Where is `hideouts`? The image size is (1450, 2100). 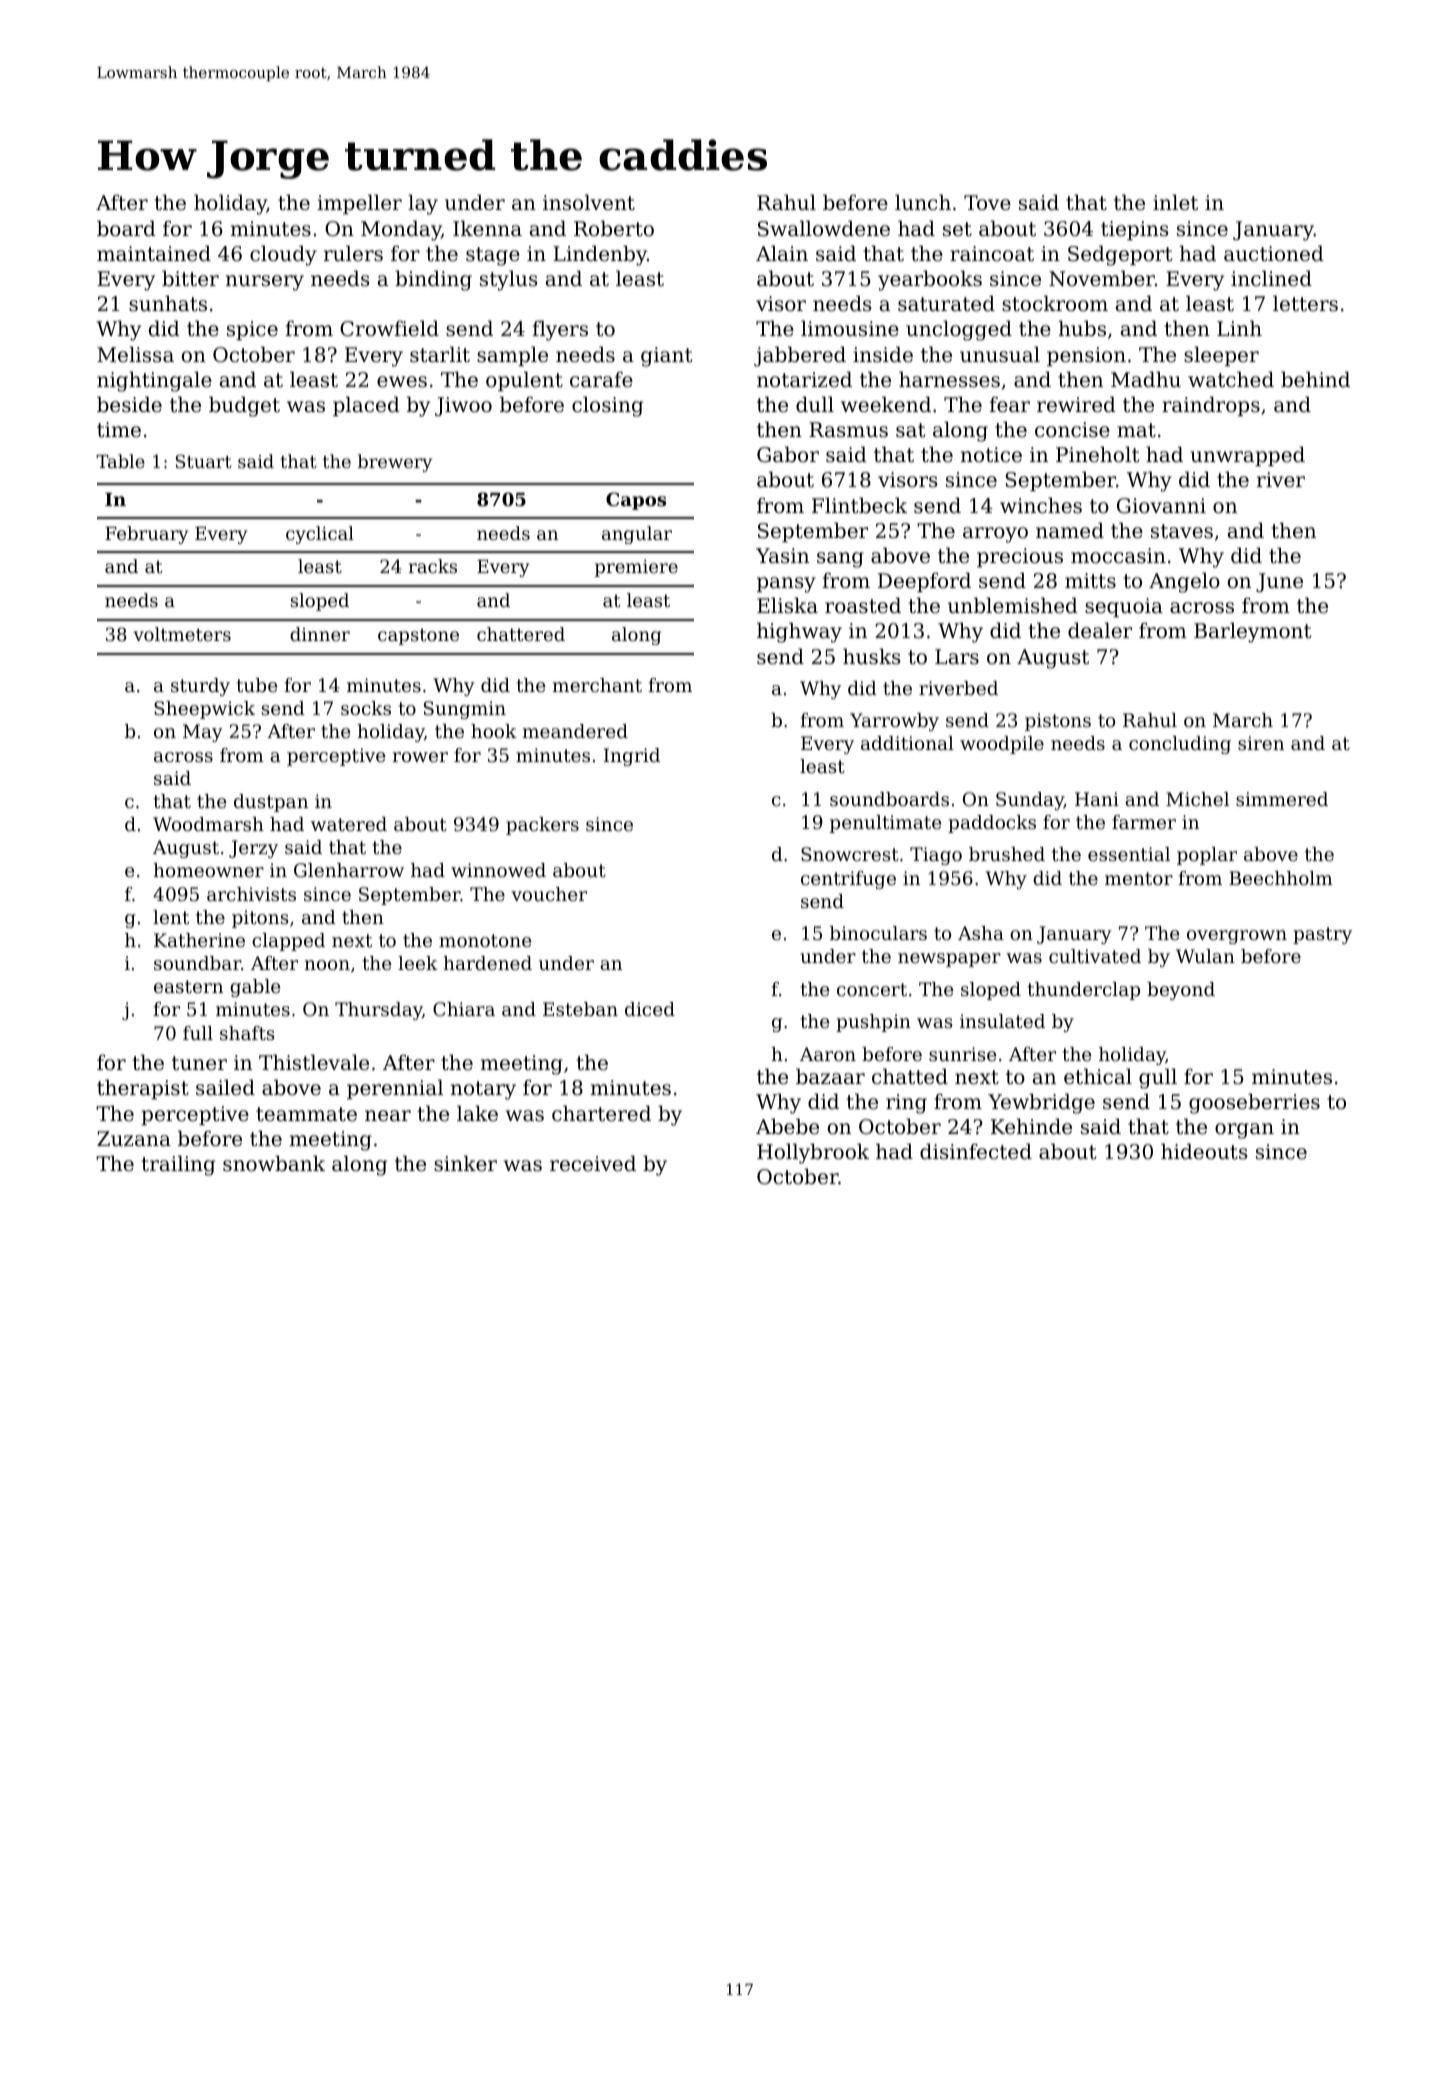
hideouts is located at coordinates (1204, 1151).
